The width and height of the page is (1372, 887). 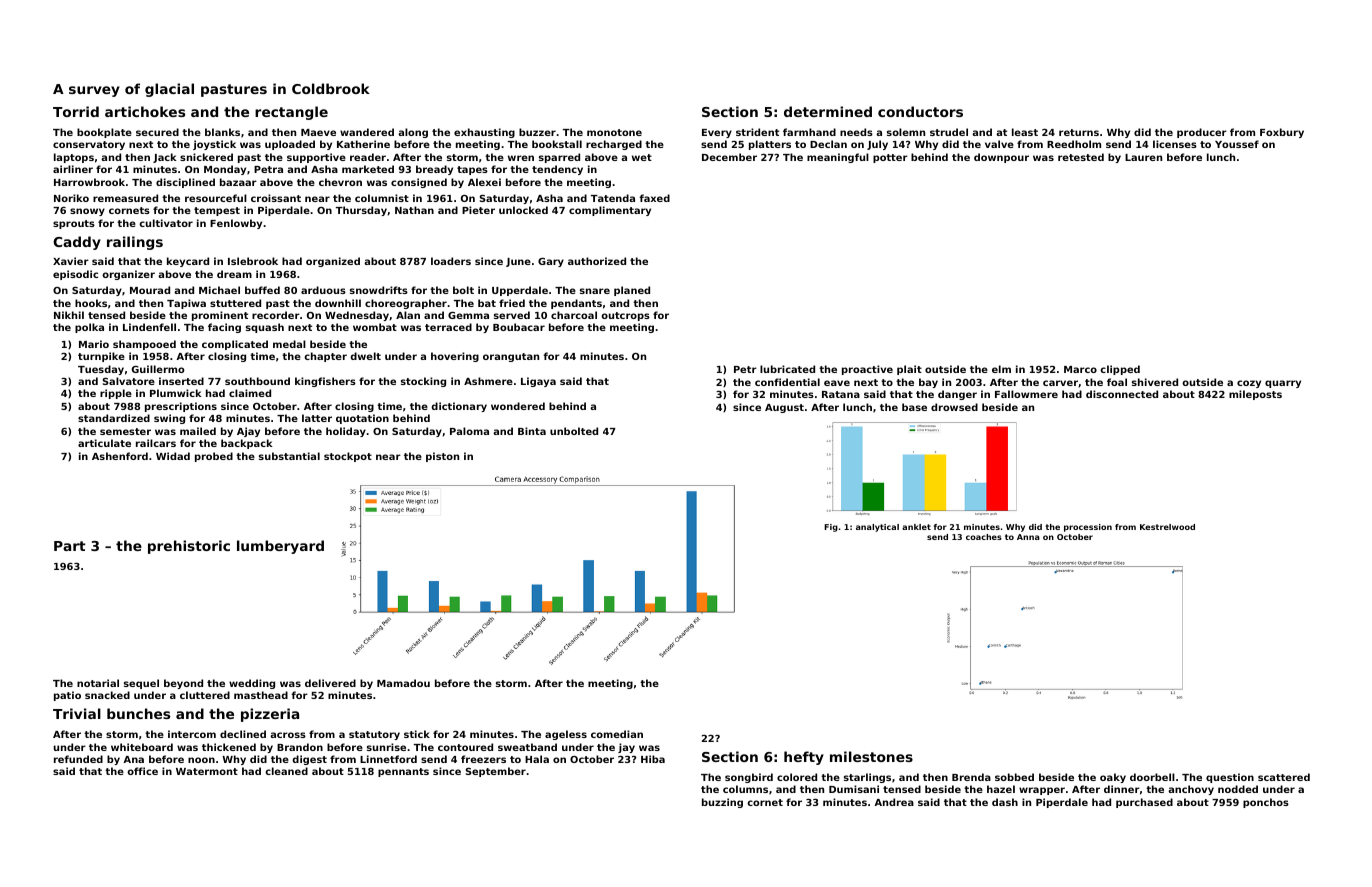 I want to click on downpour, so click(x=1001, y=158).
